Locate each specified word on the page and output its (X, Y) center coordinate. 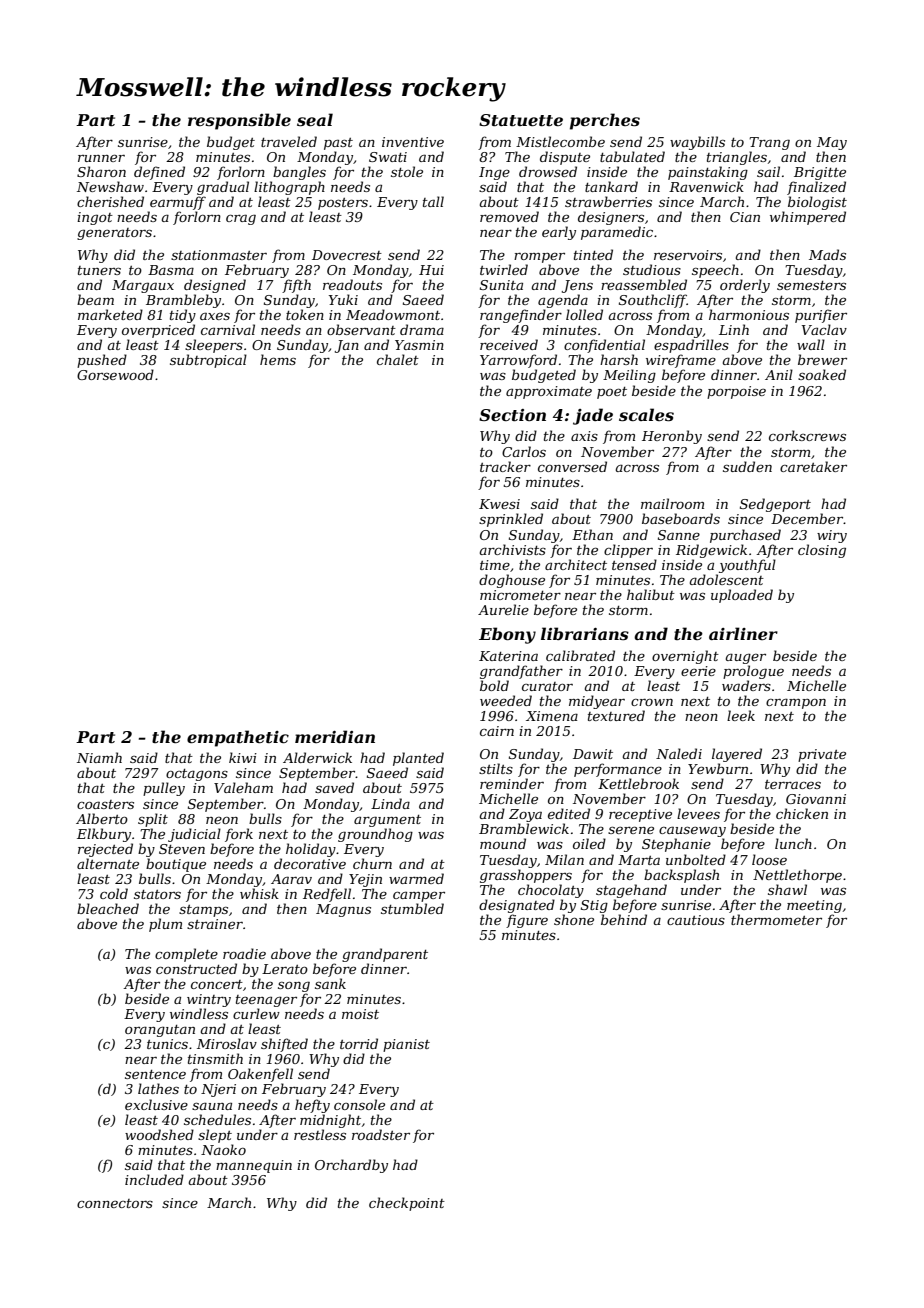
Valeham (243, 787)
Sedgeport (775, 505)
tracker (505, 466)
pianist (406, 1045)
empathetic (238, 738)
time (495, 565)
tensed (634, 564)
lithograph (289, 188)
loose (769, 859)
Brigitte (820, 173)
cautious (696, 920)
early (559, 233)
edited (569, 813)
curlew (256, 1013)
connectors (115, 1203)
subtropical (208, 361)
